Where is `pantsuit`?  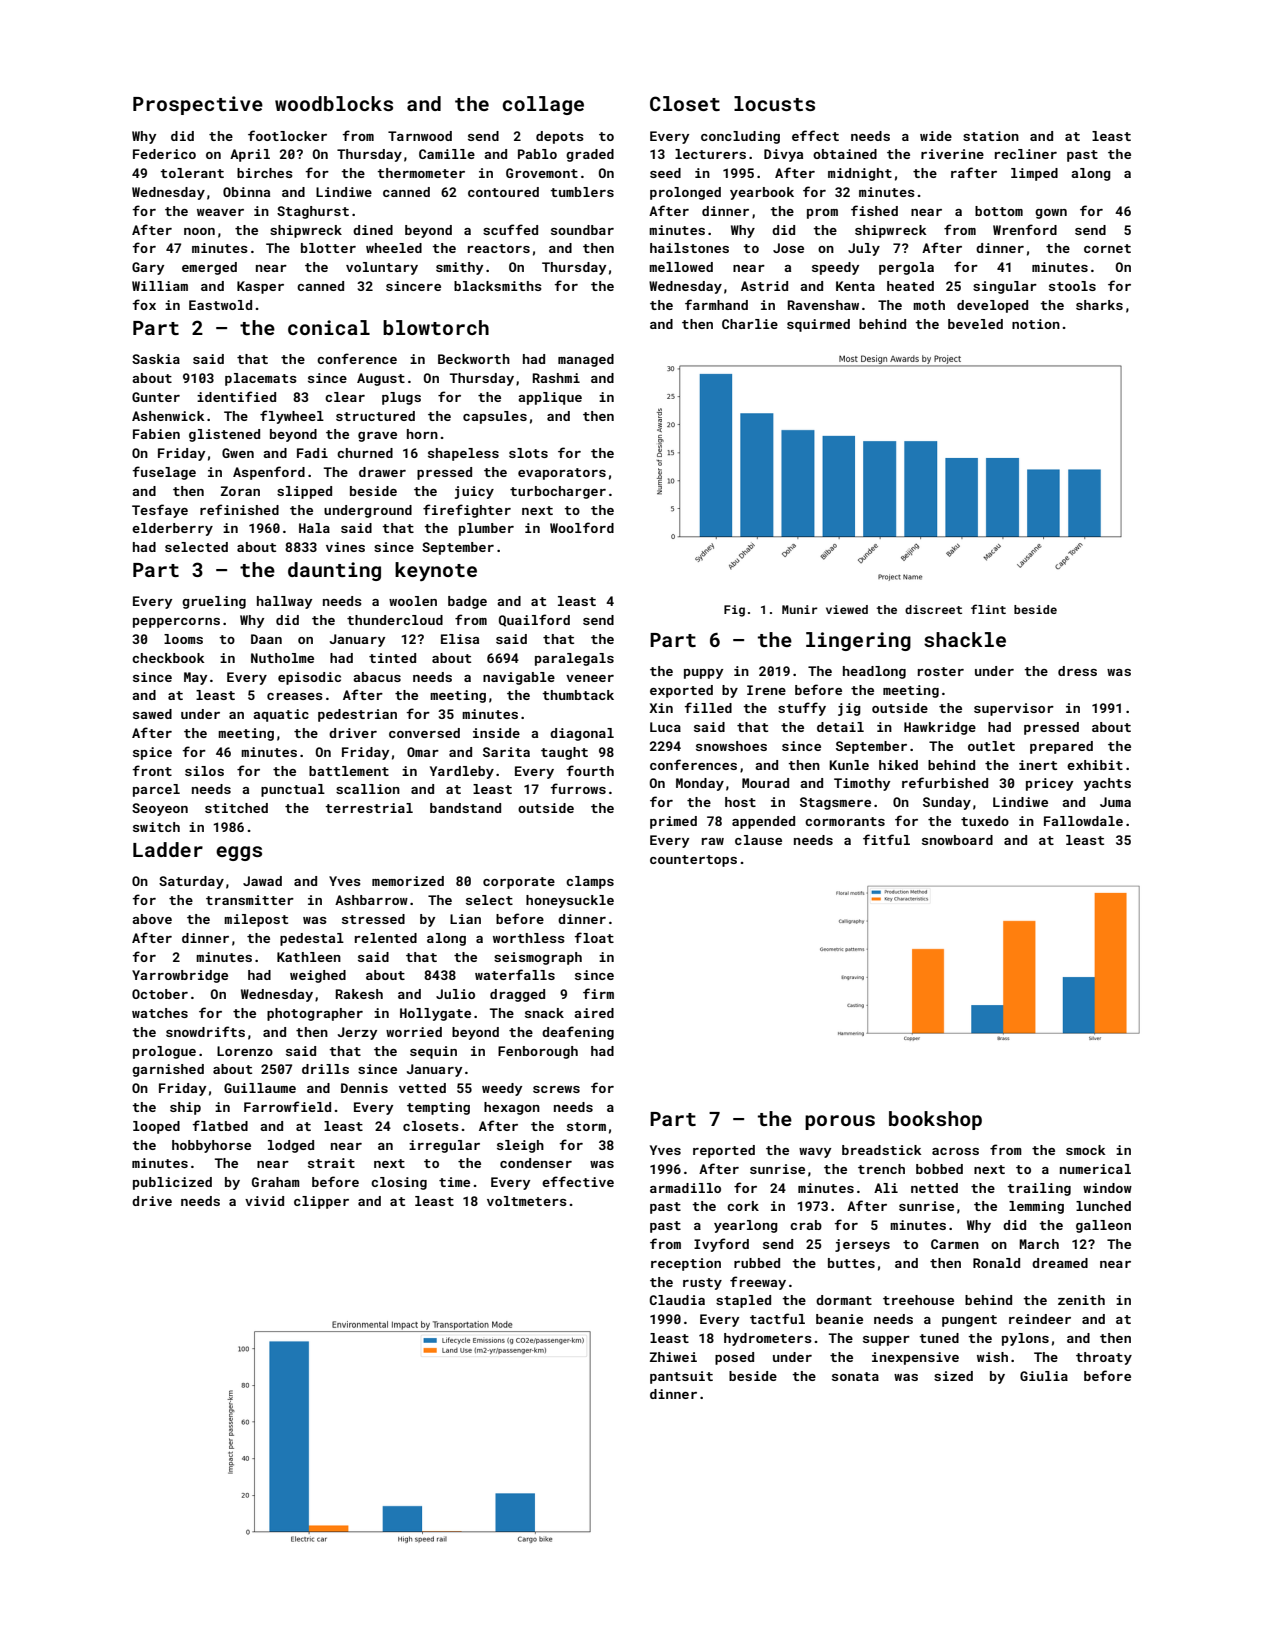 pantsuit is located at coordinates (681, 1377).
